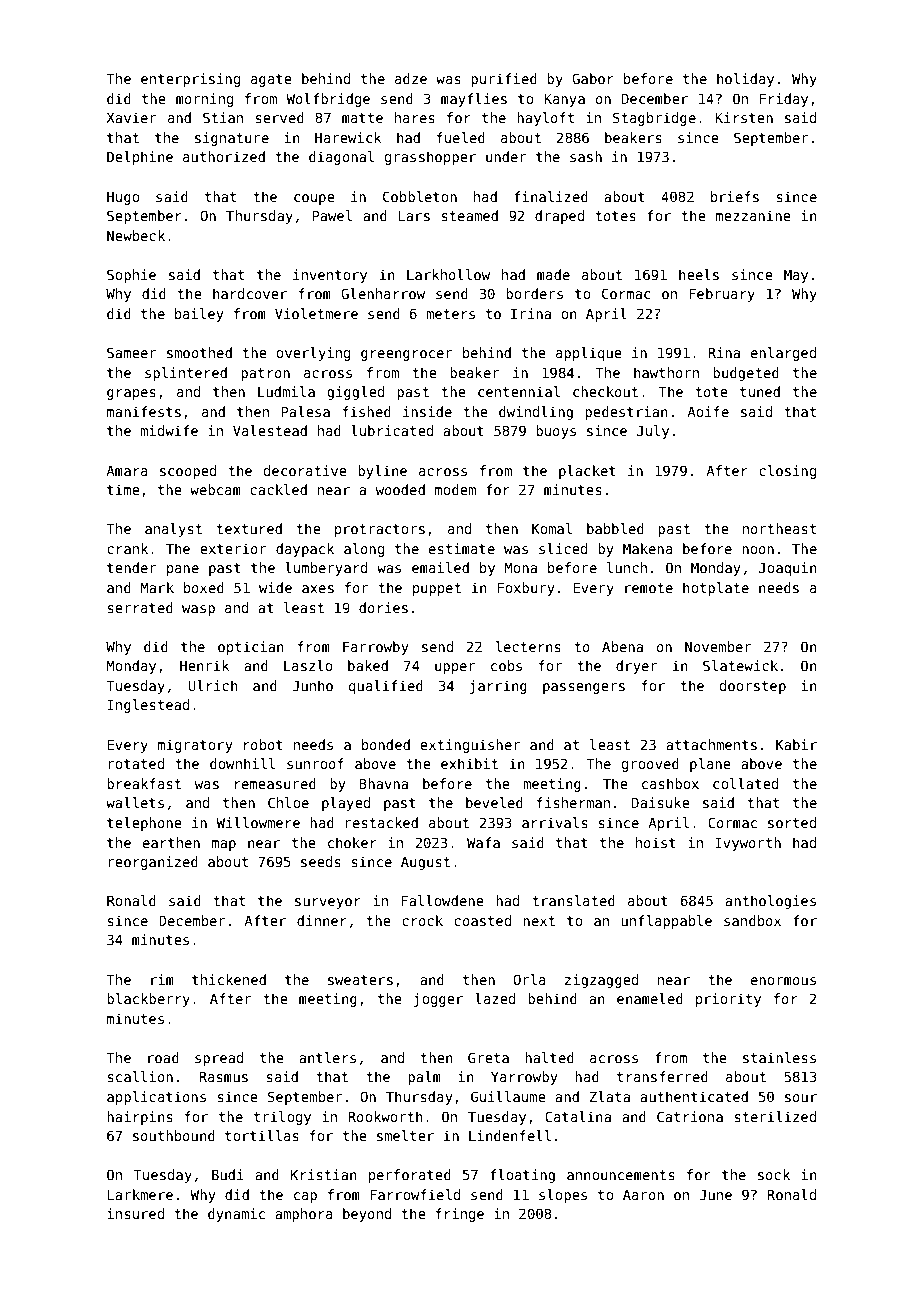 The image size is (924, 1308). What do you see at coordinates (589, 354) in the document?
I see `applique` at bounding box center [589, 354].
